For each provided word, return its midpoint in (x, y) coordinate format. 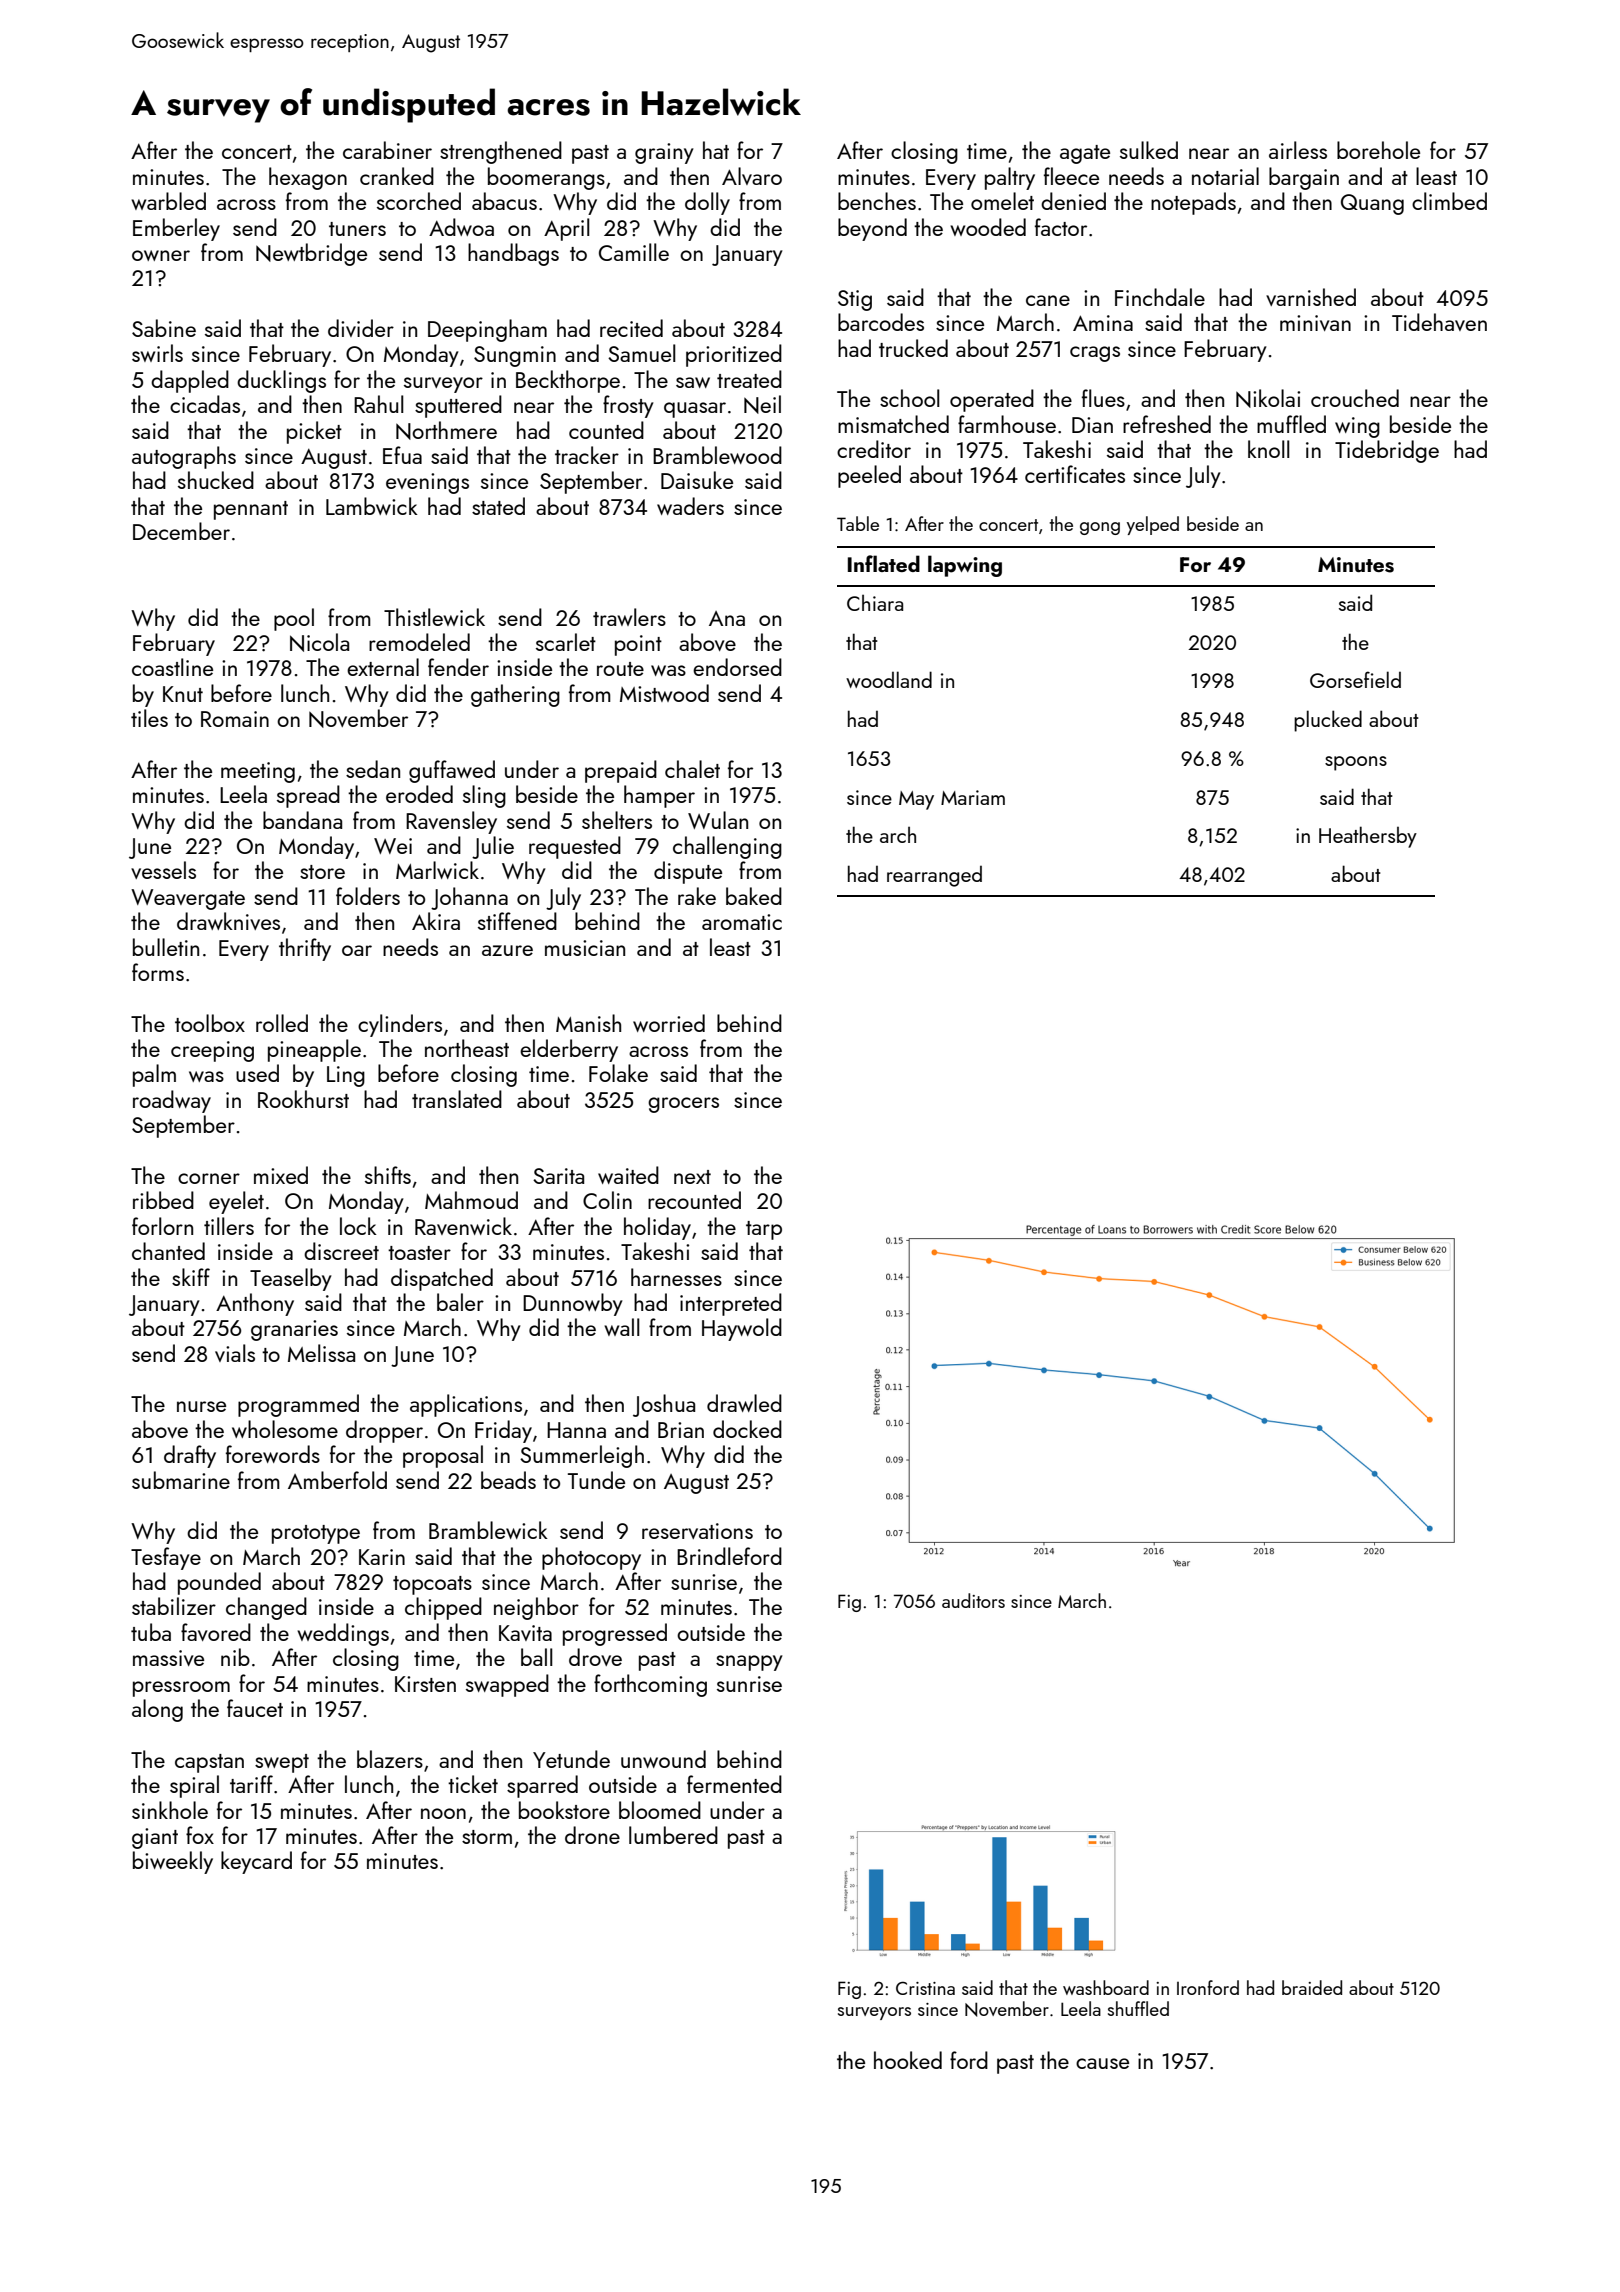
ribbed (163, 1200)
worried (669, 1023)
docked (747, 1429)
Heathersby (1368, 837)
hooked (908, 2060)
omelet (1002, 201)
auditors (973, 1600)
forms (158, 972)
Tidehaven (1439, 322)
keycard (256, 1862)
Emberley (176, 229)
